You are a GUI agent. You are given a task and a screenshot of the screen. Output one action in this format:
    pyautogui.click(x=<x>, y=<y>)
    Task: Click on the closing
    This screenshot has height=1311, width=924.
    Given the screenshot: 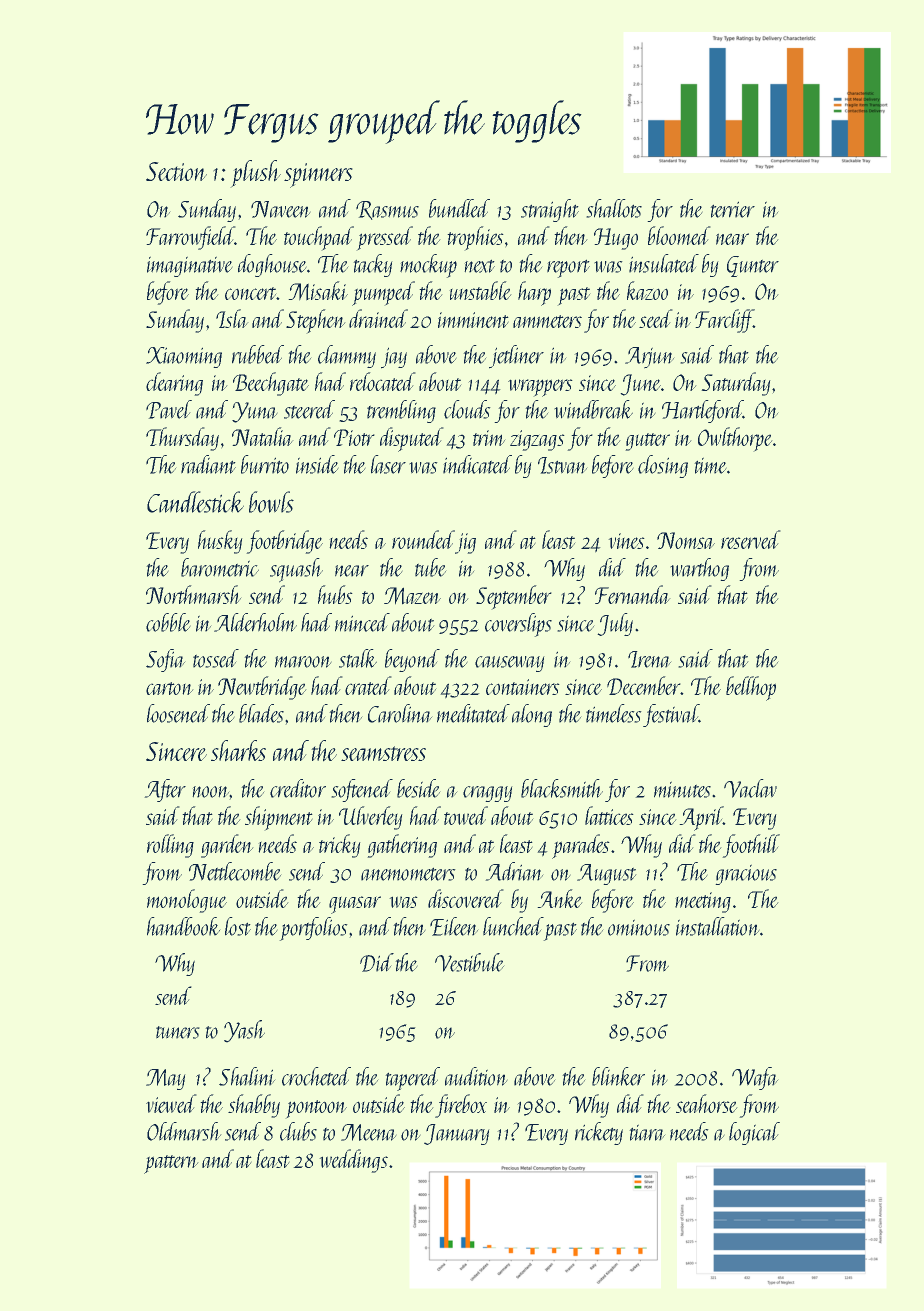 What is the action you would take?
    pyautogui.click(x=663, y=466)
